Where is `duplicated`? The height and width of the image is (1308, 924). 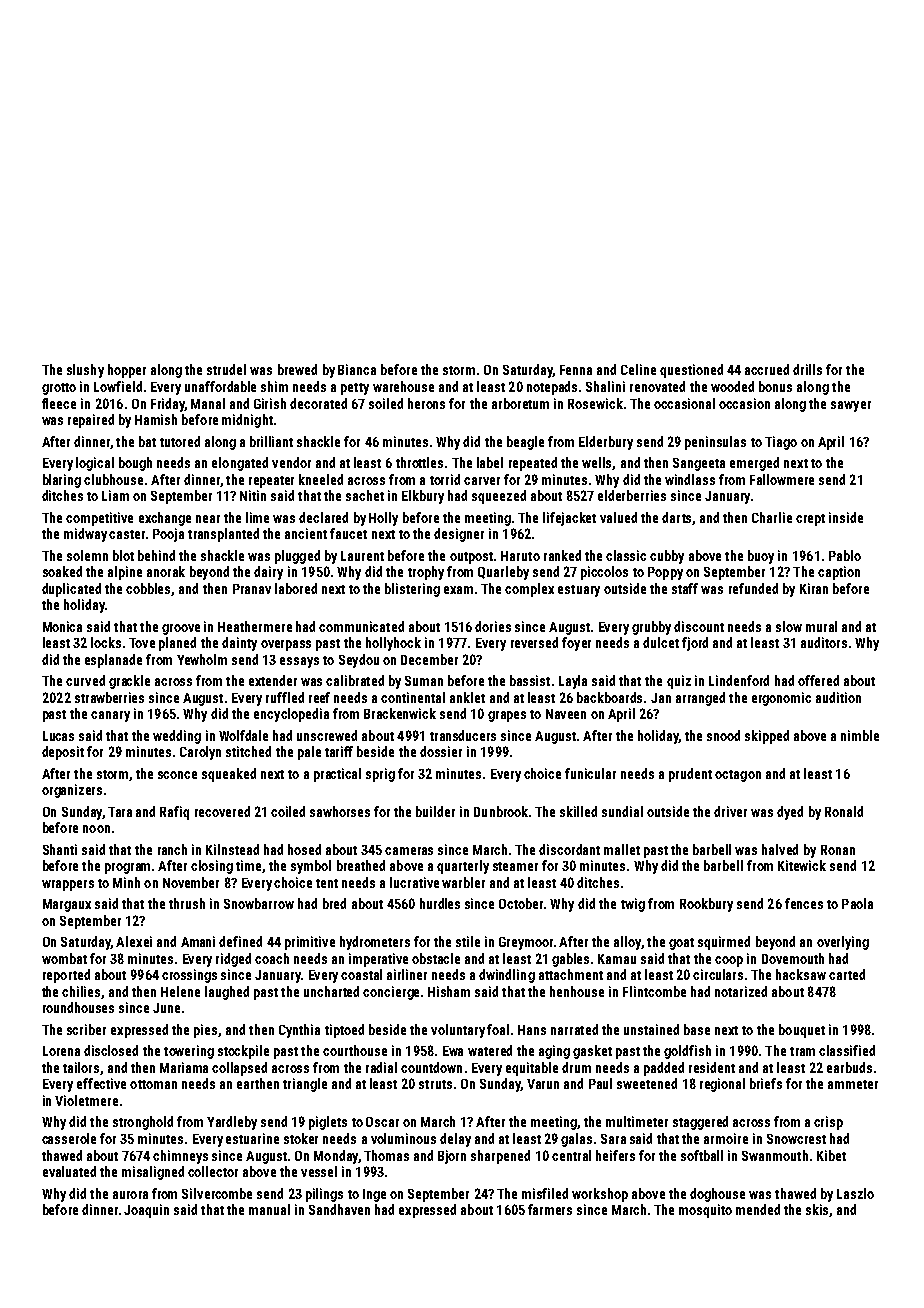 duplicated is located at coordinates (71, 590).
